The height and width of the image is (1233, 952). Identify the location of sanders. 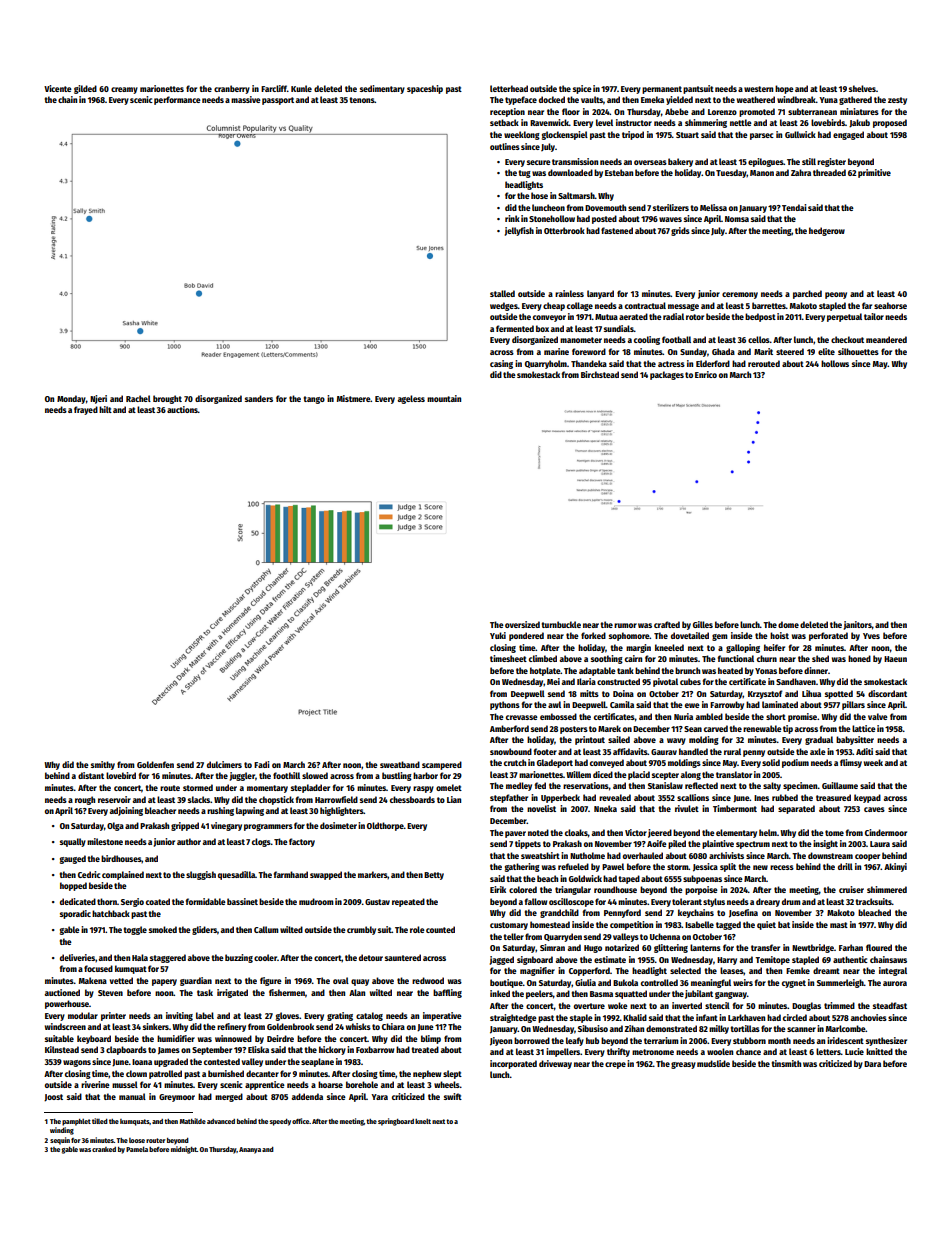
(259, 398).
